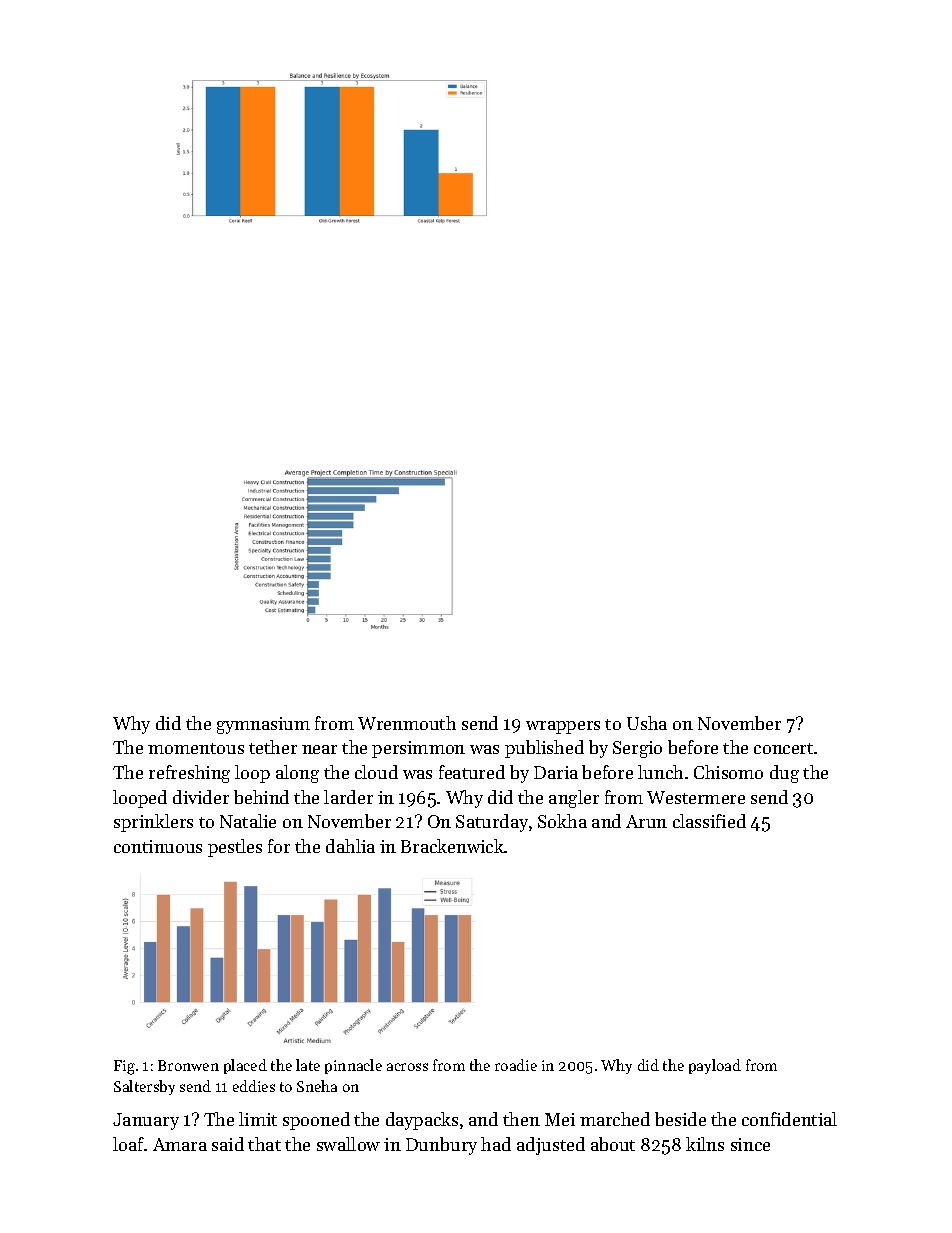 Image resolution: width=952 pixels, height=1233 pixels. I want to click on concert, so click(783, 748).
